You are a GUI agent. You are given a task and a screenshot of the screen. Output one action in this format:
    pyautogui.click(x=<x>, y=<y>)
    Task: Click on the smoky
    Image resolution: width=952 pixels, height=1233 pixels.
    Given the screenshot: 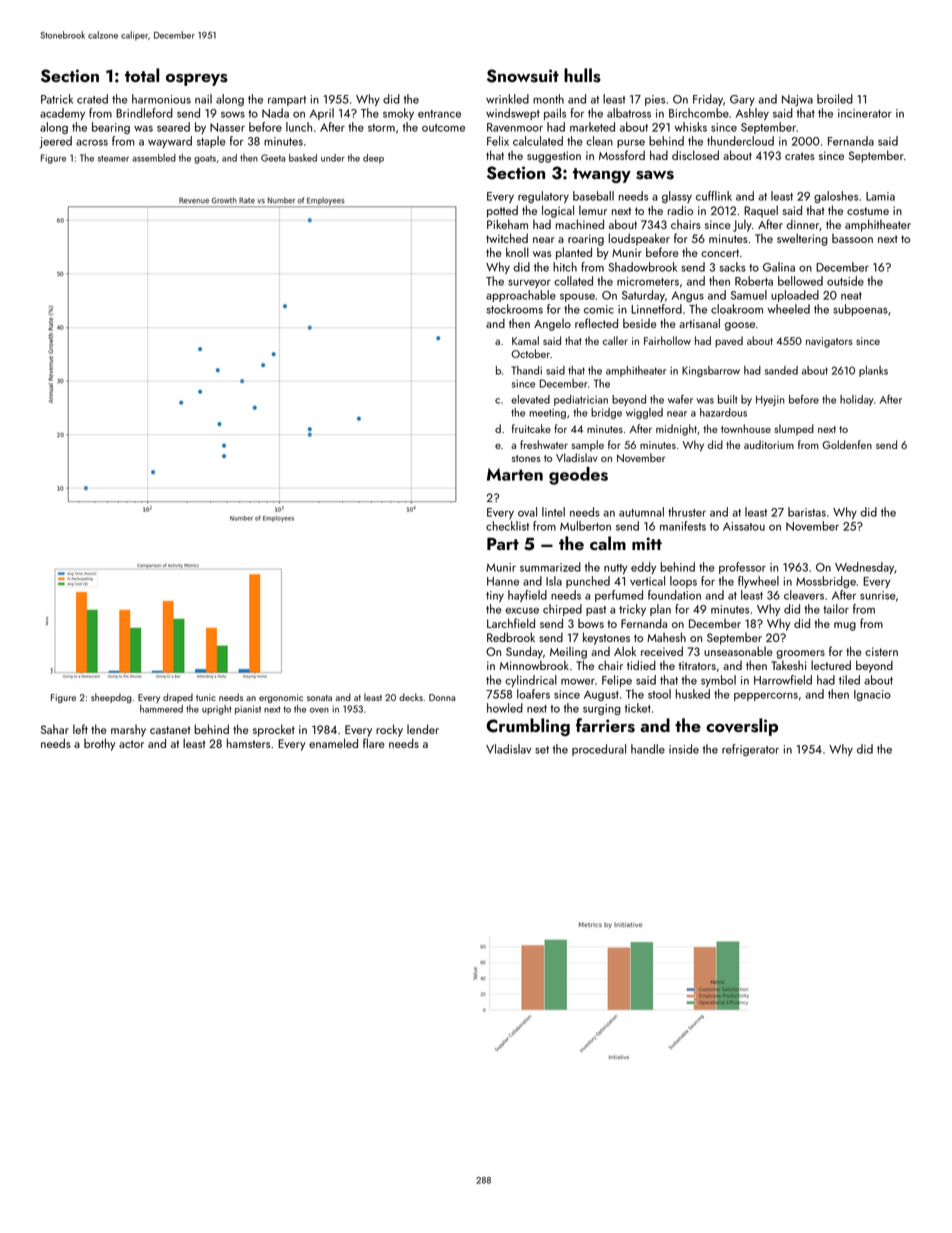 What is the action you would take?
    pyautogui.click(x=398, y=114)
